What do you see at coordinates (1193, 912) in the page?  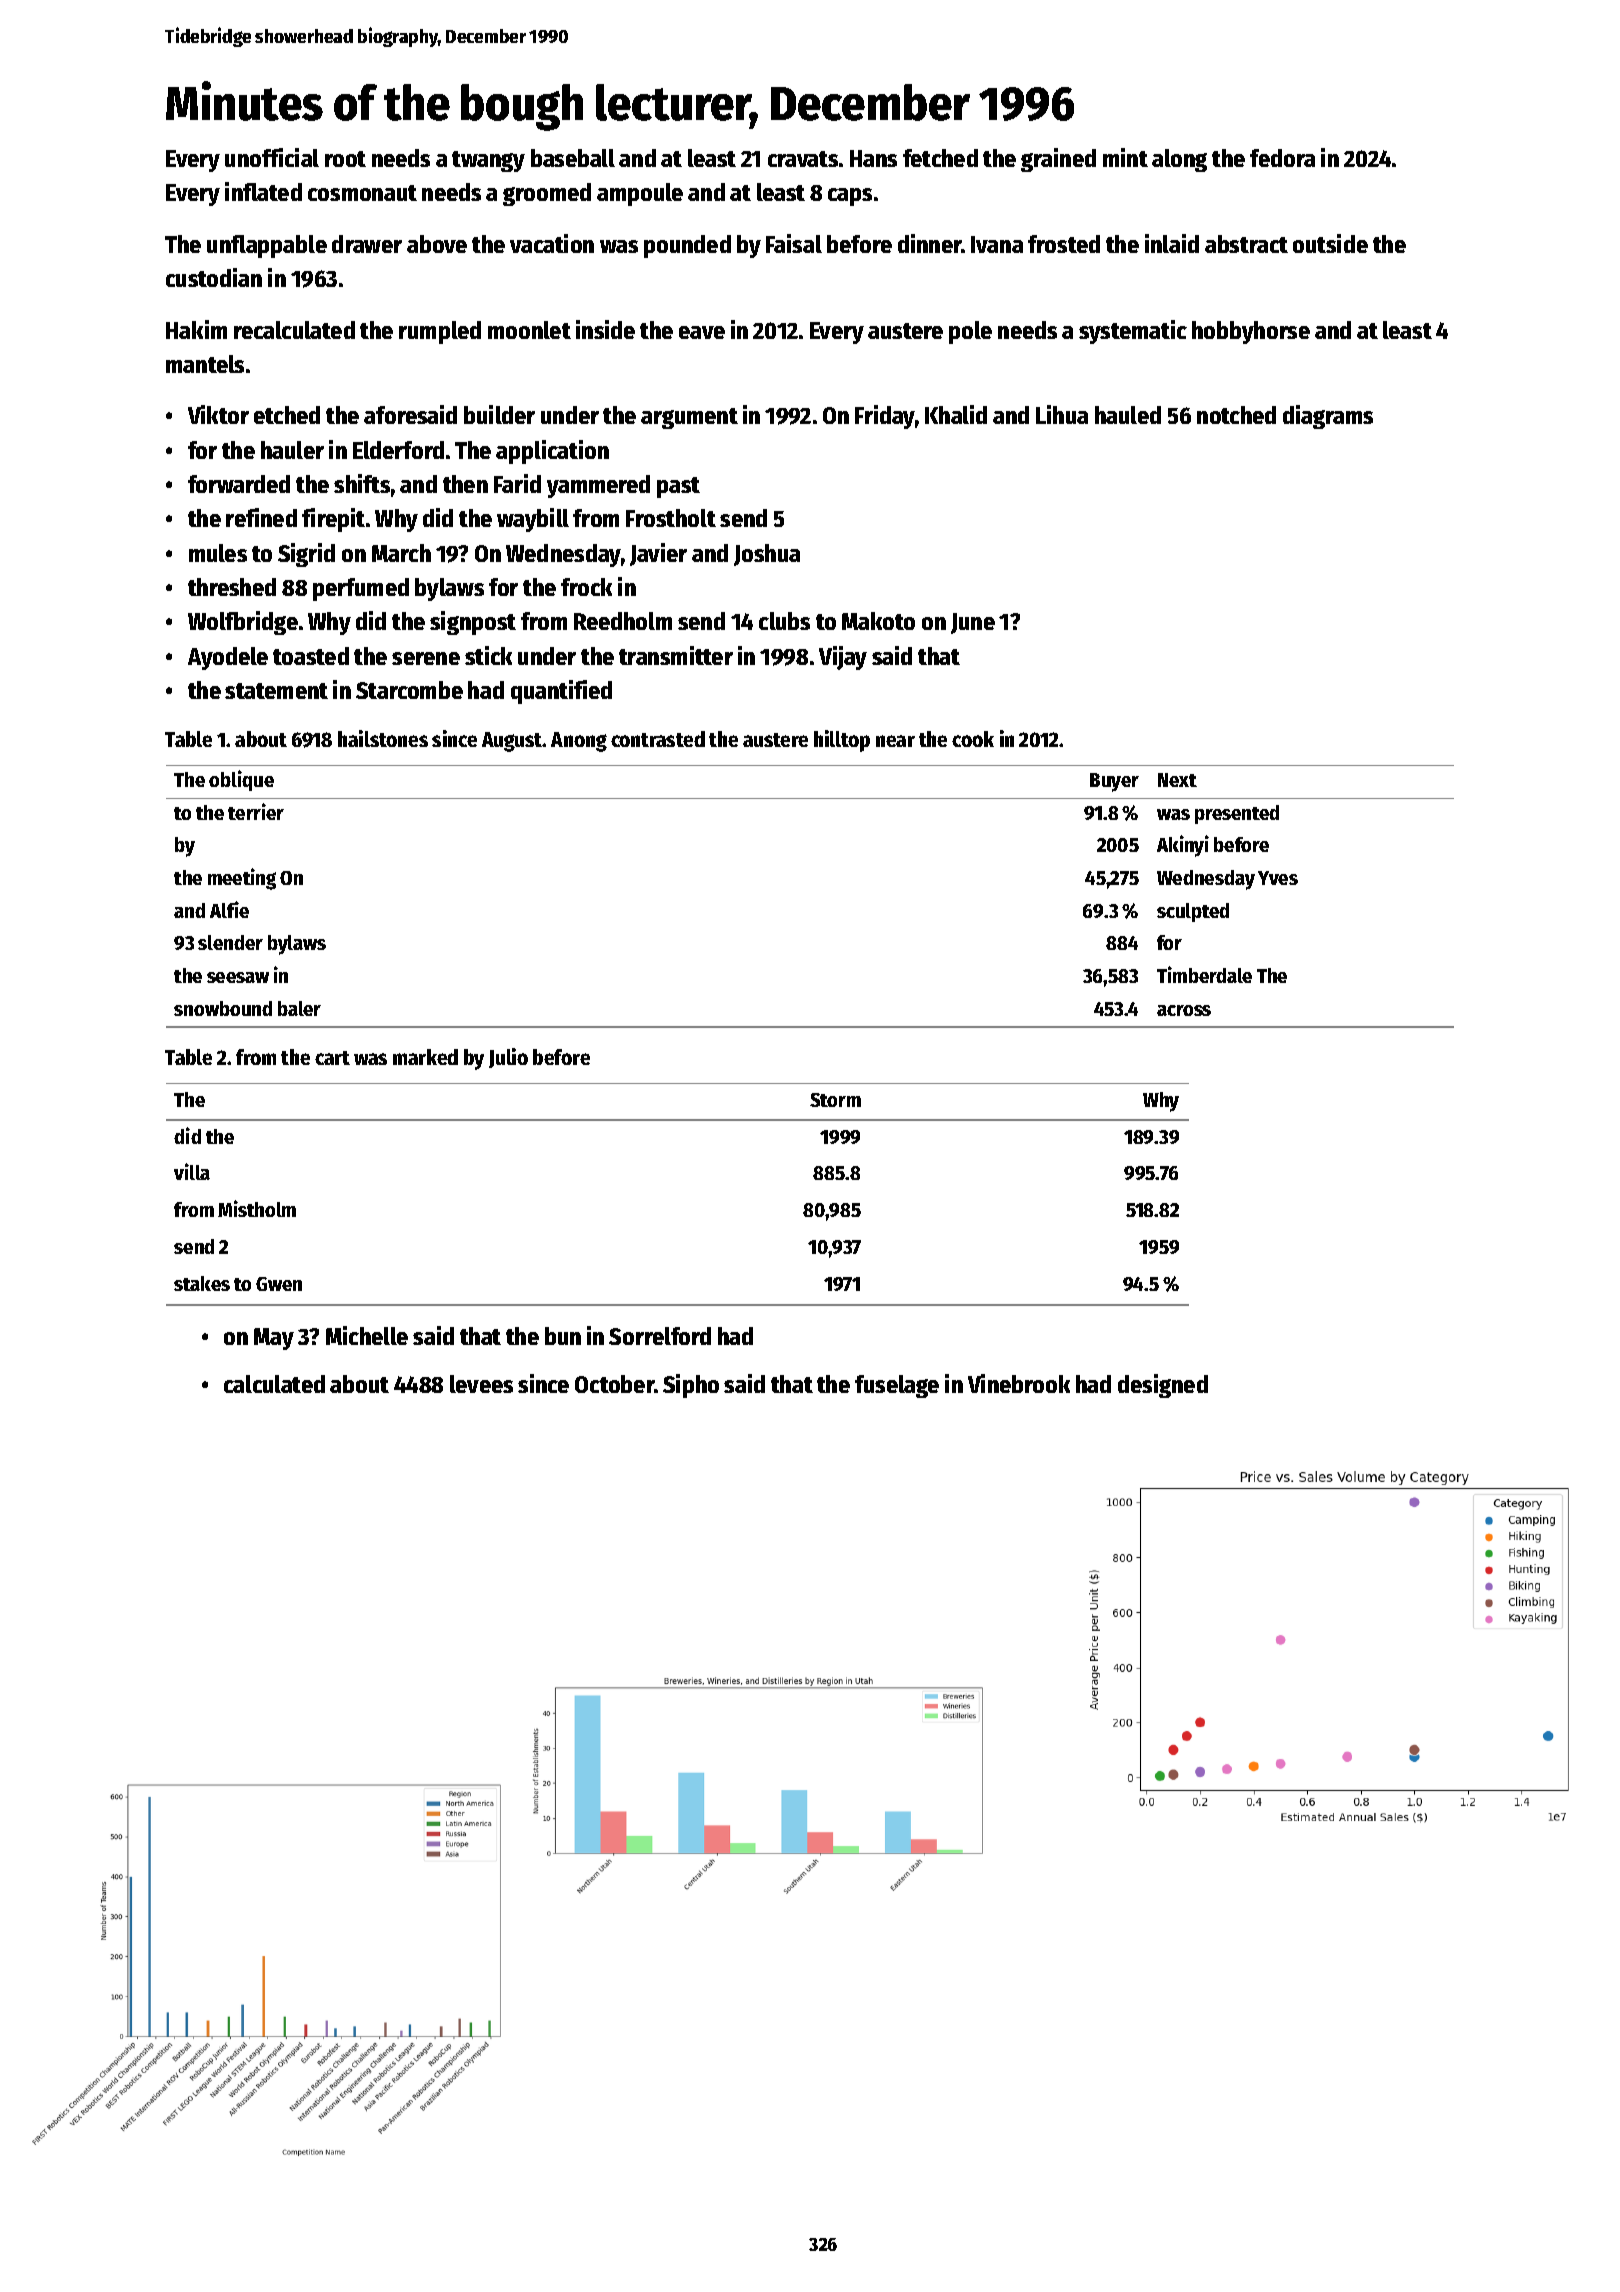 I see `sculpted` at bounding box center [1193, 912].
